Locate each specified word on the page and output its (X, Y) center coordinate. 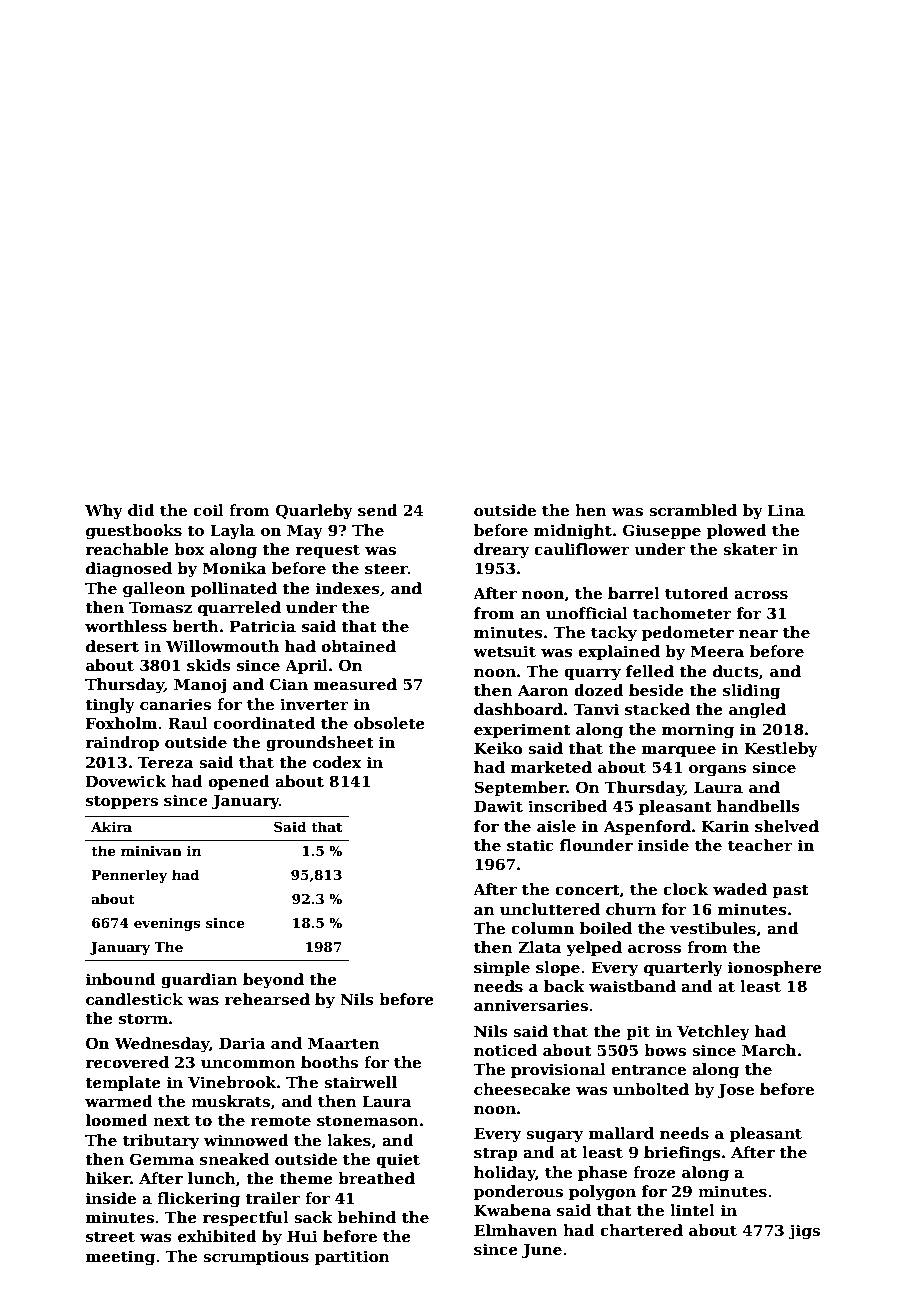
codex (337, 762)
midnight (573, 532)
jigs (804, 1232)
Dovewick (126, 781)
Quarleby (314, 512)
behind (366, 1217)
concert (587, 890)
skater (750, 549)
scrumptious (256, 1257)
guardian (199, 981)
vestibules (713, 928)
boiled (606, 928)
